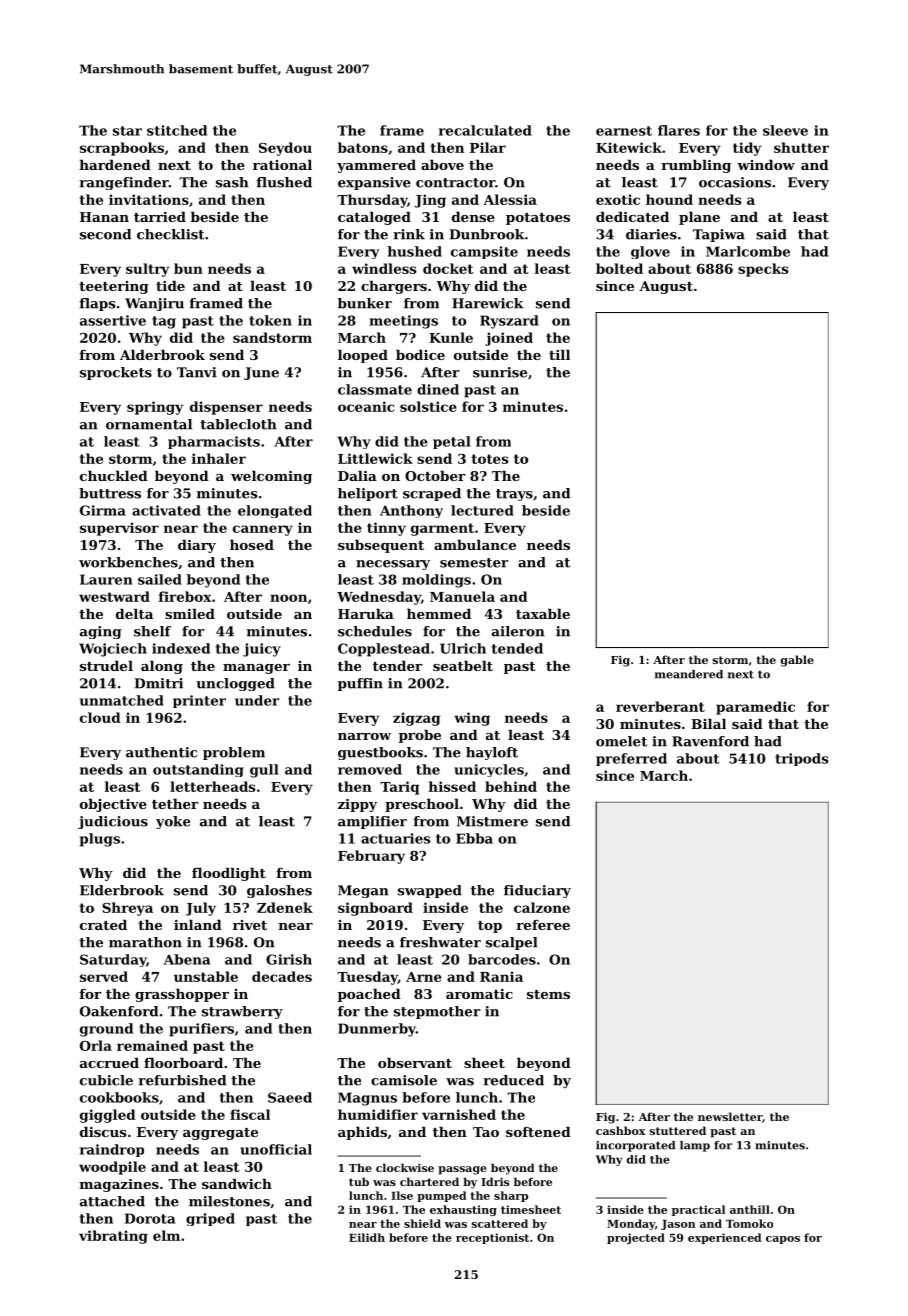 The height and width of the screenshot is (1316, 908). Describe the element at coordinates (730, 1116) in the screenshot. I see `newsletter` at that location.
